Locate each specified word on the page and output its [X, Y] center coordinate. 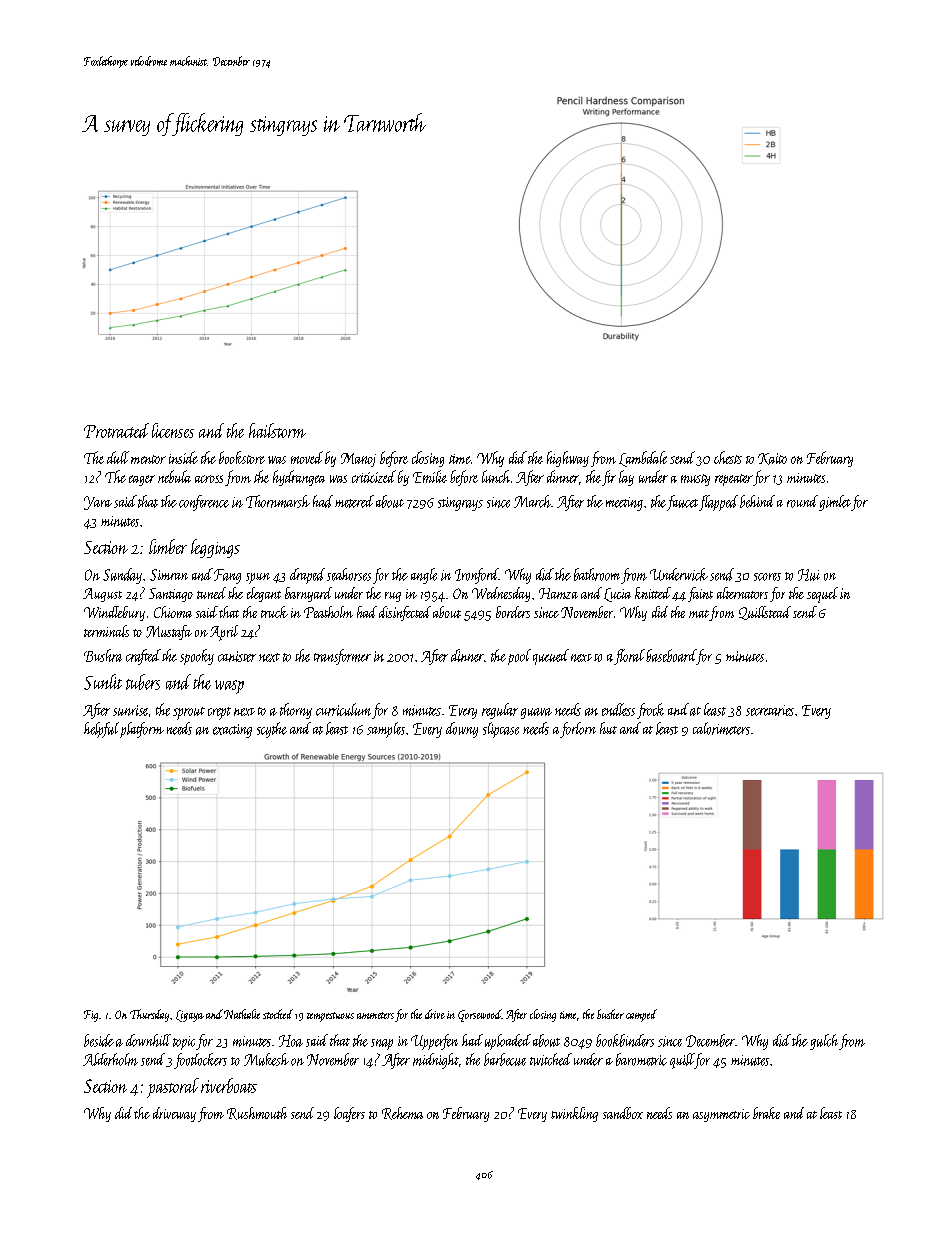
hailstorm [277, 430]
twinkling [574, 1114]
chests [728, 457]
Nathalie [242, 1014]
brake [766, 1113]
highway [568, 459]
